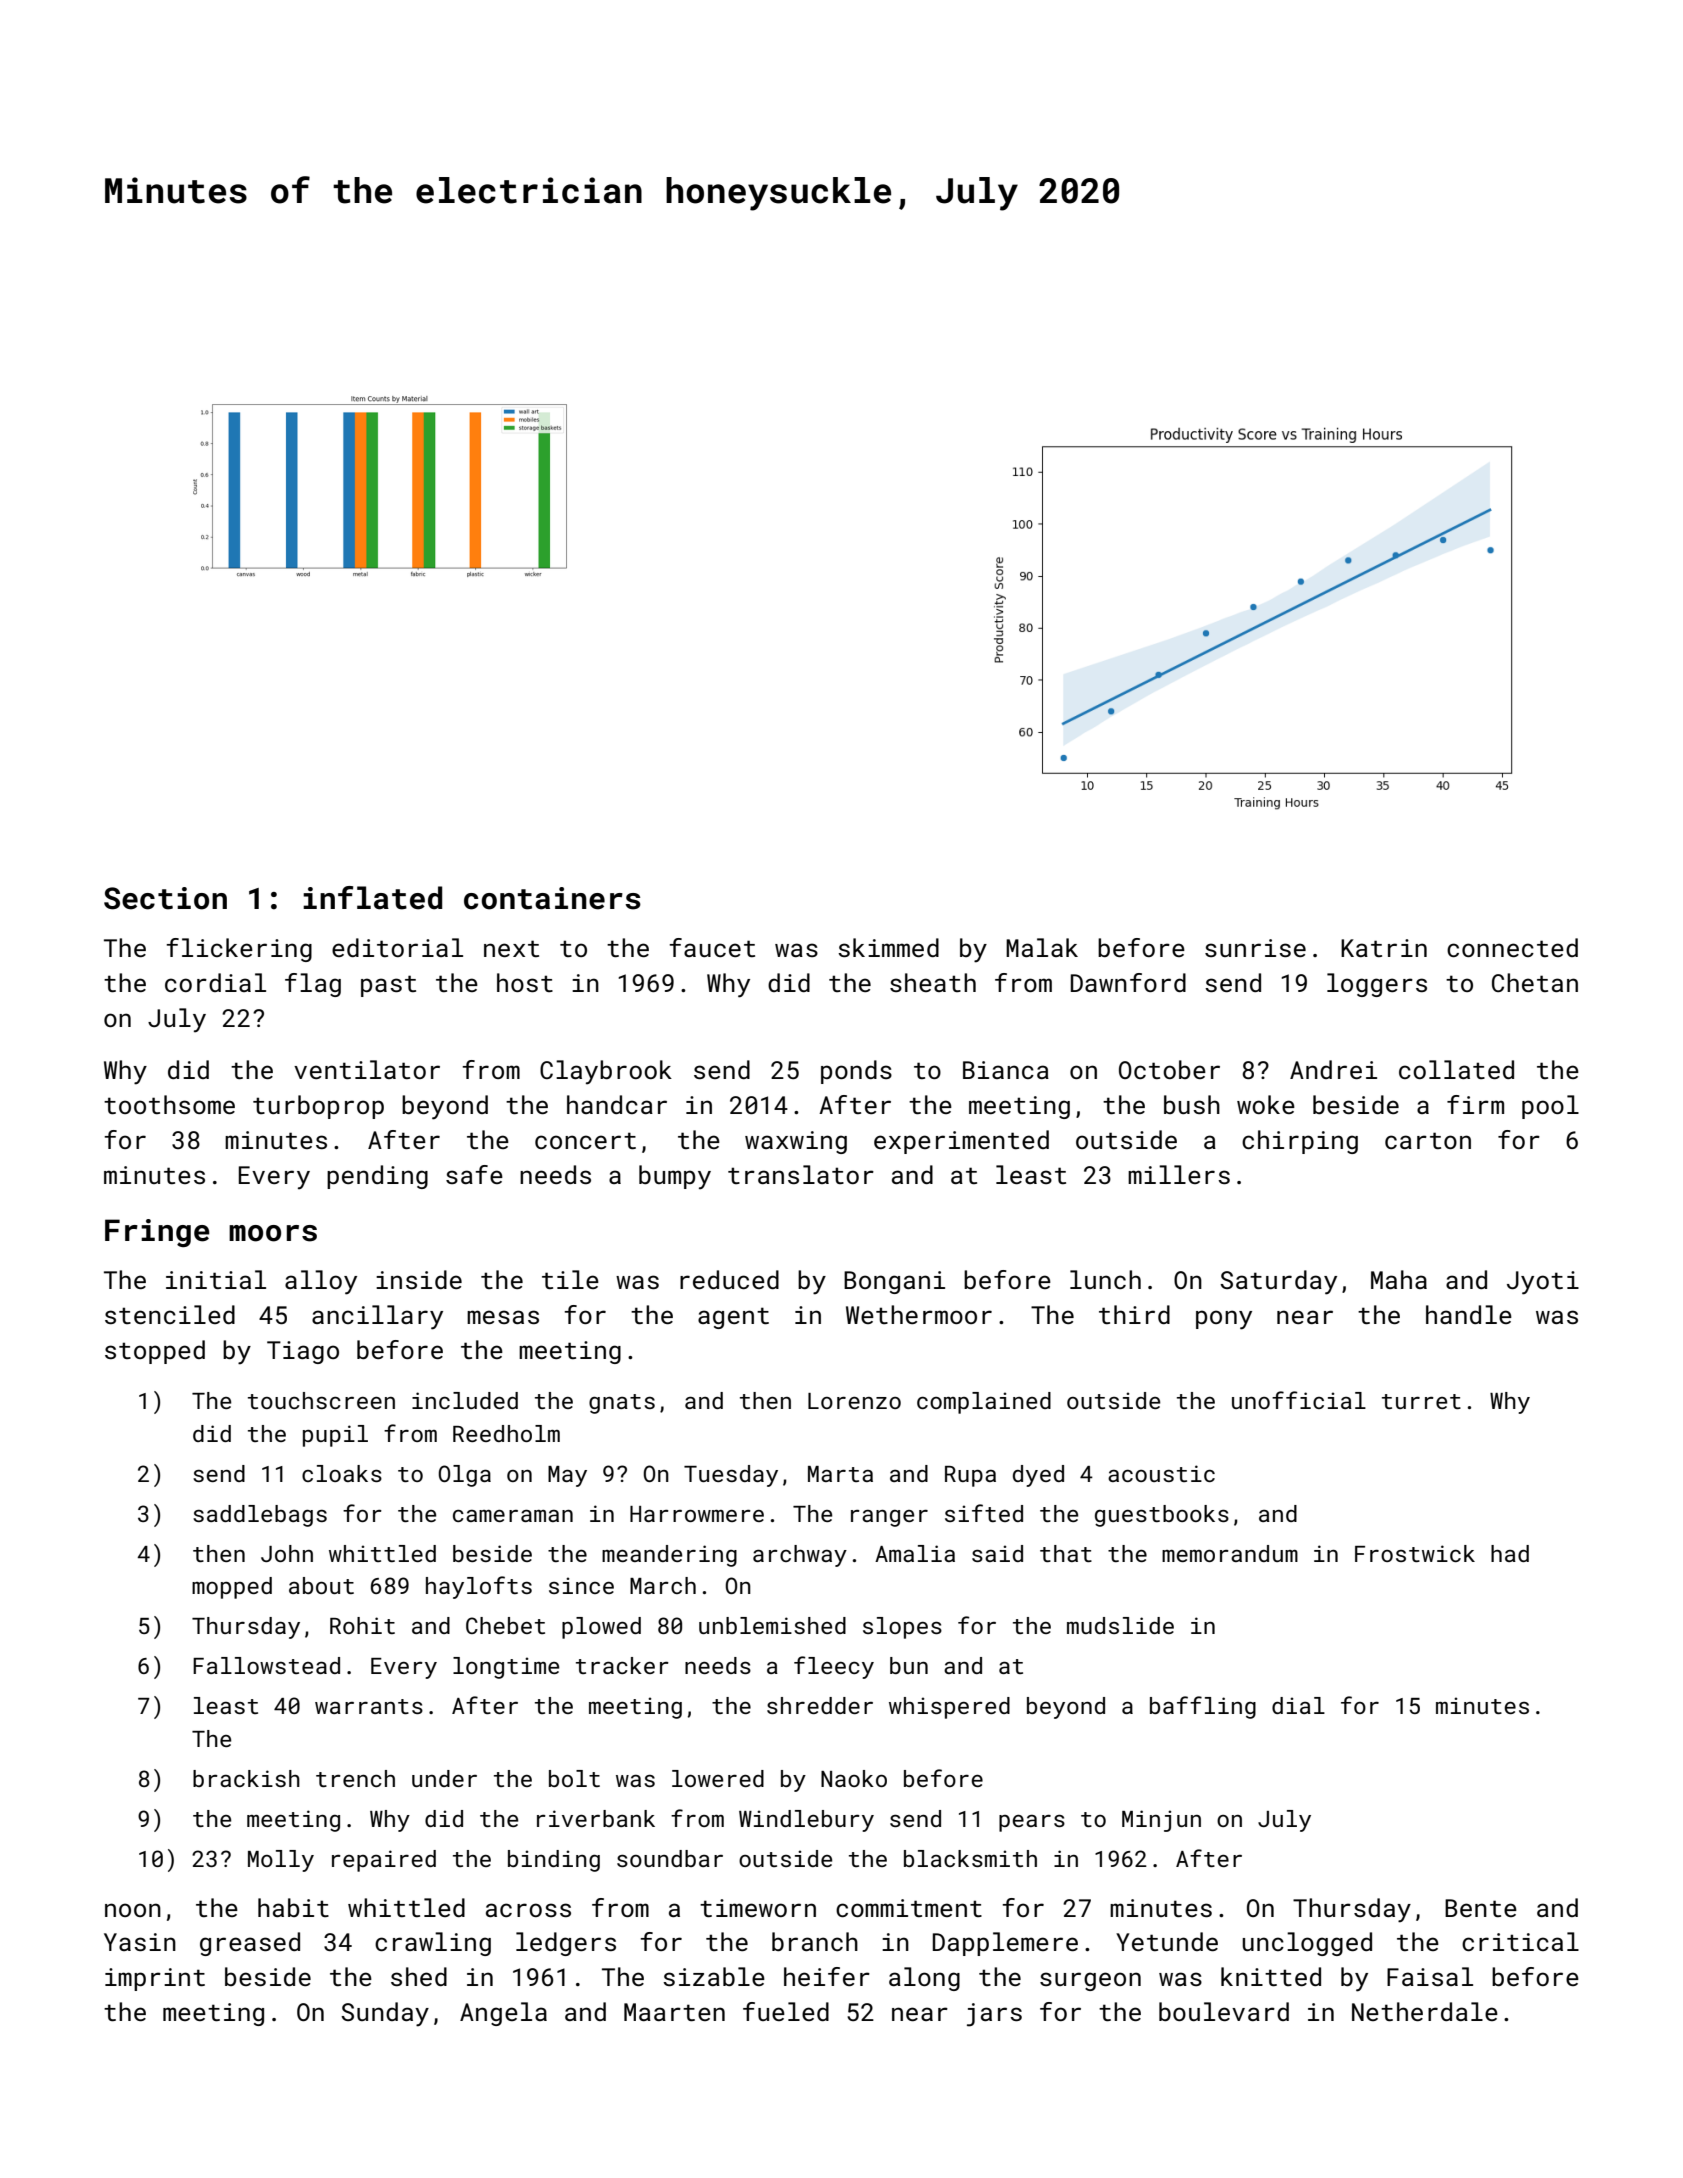 The height and width of the screenshot is (2178, 1683). What do you see at coordinates (397, 947) in the screenshot?
I see `editorial` at bounding box center [397, 947].
